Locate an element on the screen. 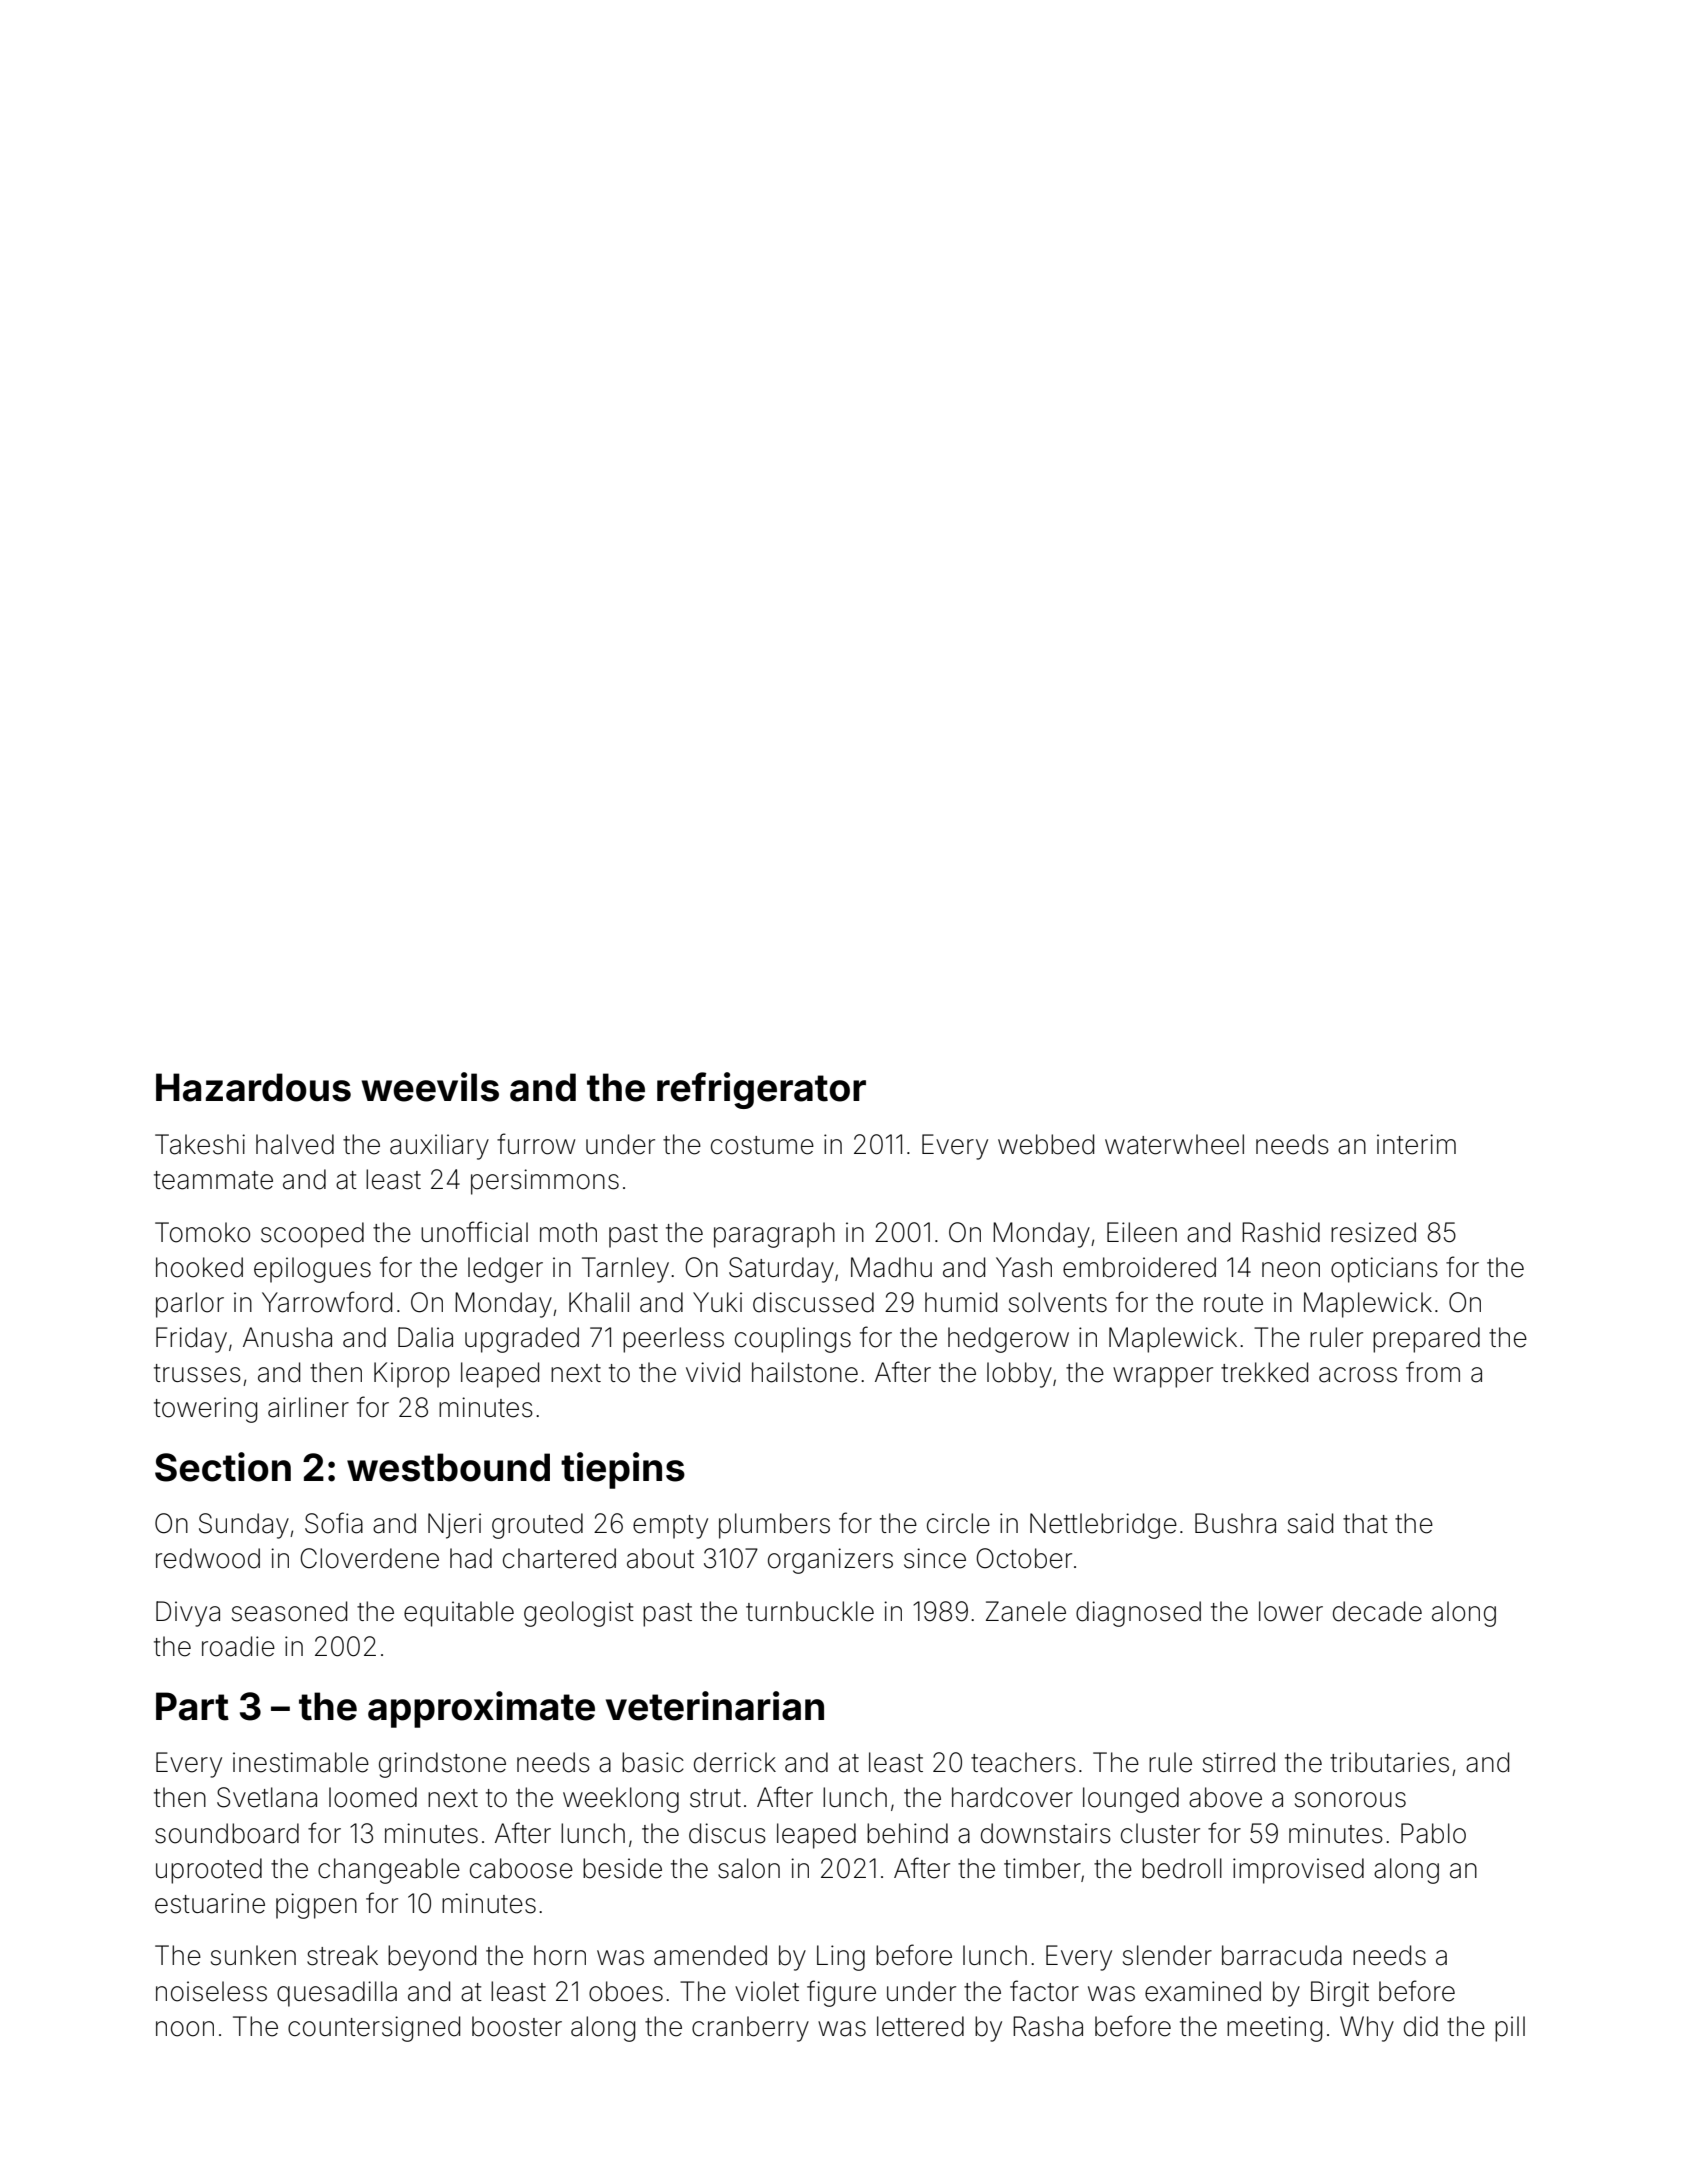 The image size is (1683, 2178). streak is located at coordinates (342, 1955).
